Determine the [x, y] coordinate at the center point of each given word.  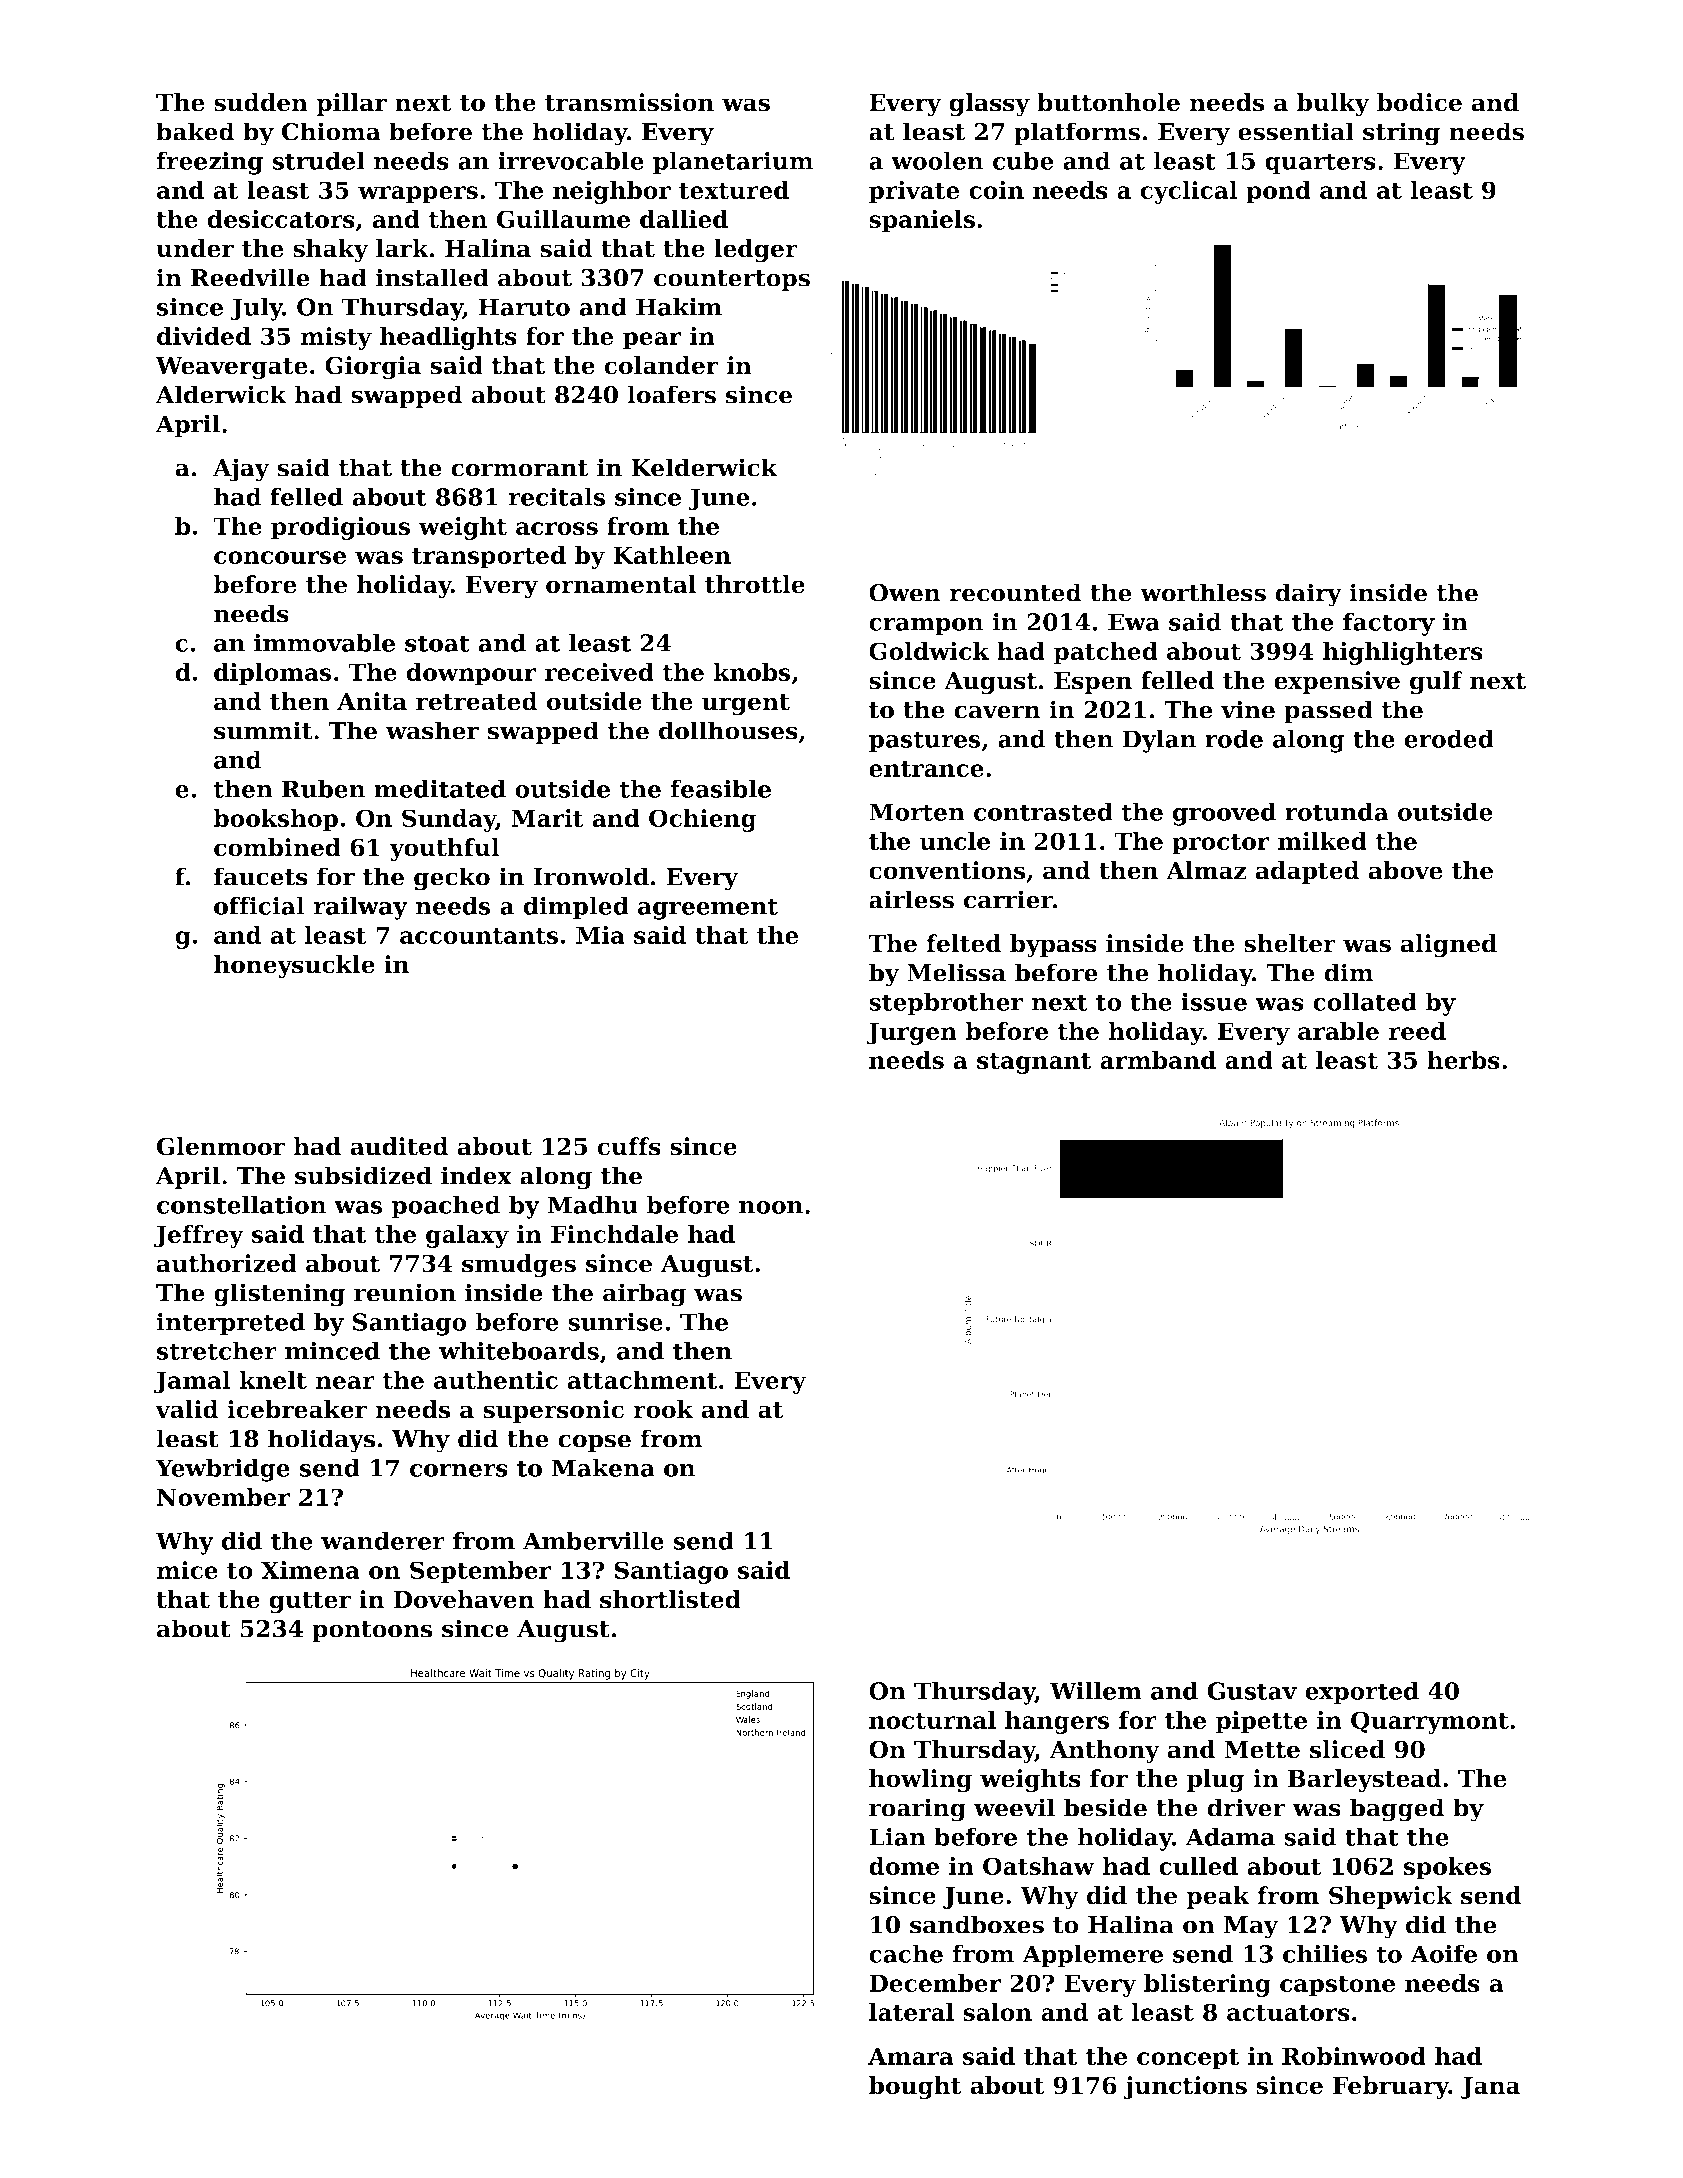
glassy [989, 105]
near [345, 1382]
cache [906, 1953]
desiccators [281, 219]
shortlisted [670, 1599]
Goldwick [929, 651]
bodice [1419, 102]
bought [915, 2088]
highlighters [1403, 653]
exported [1362, 1693]
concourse [280, 557]
